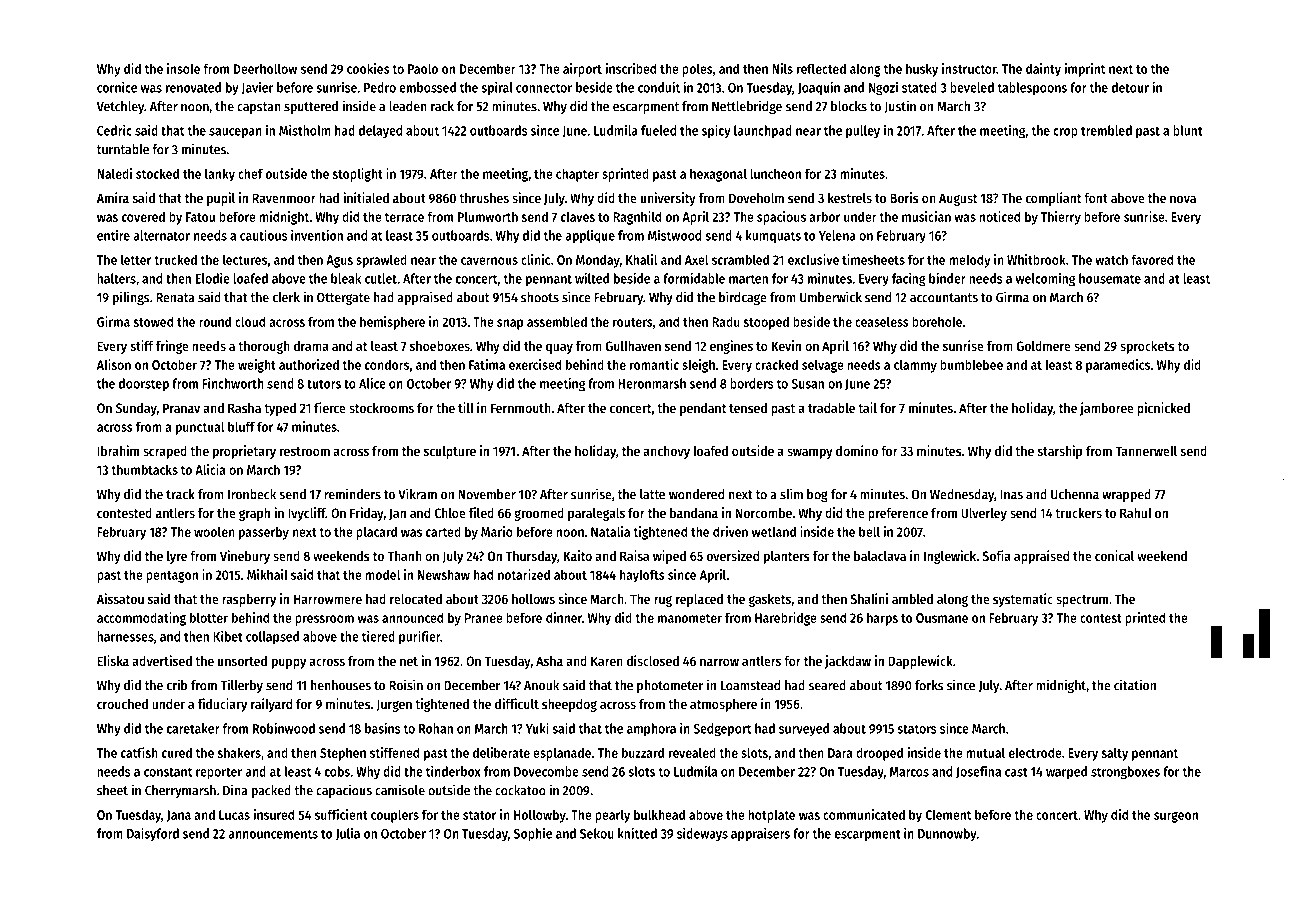 The width and height of the screenshot is (1308, 924). What do you see at coordinates (233, 383) in the screenshot?
I see `Finchworth` at bounding box center [233, 383].
